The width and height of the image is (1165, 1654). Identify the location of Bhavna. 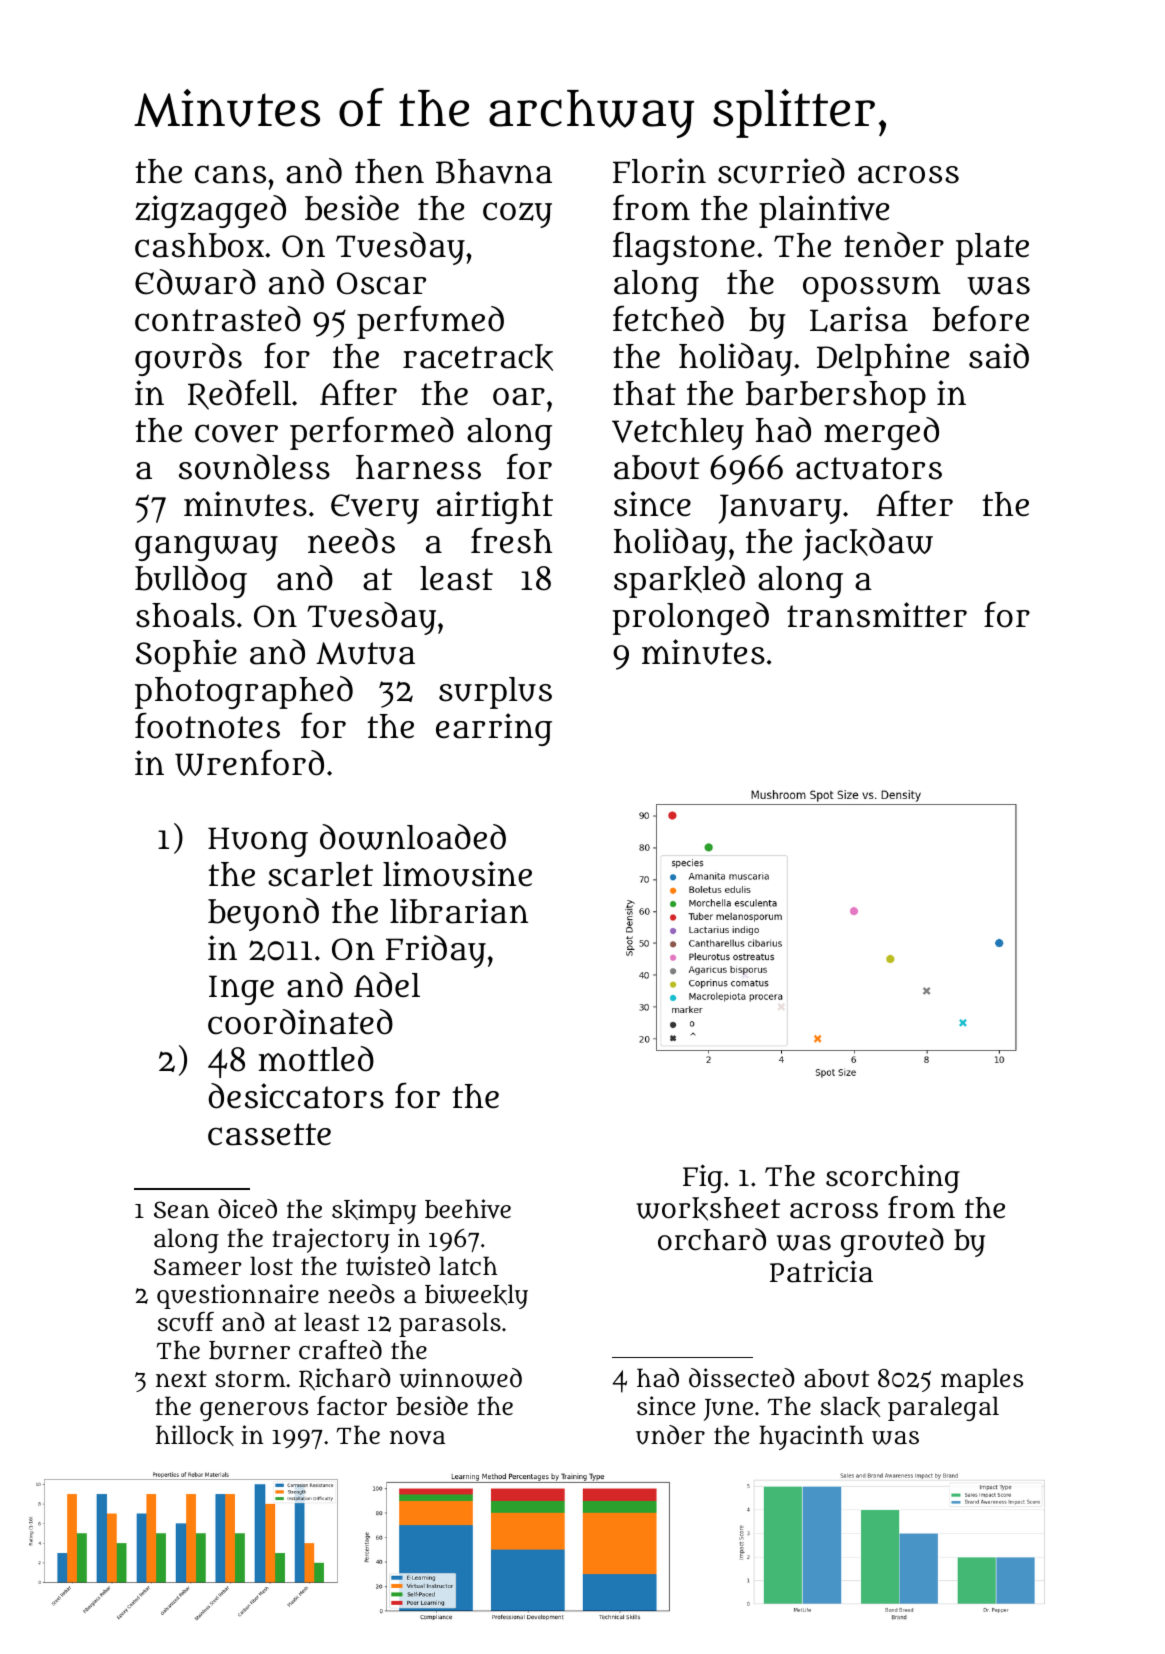
(494, 171).
